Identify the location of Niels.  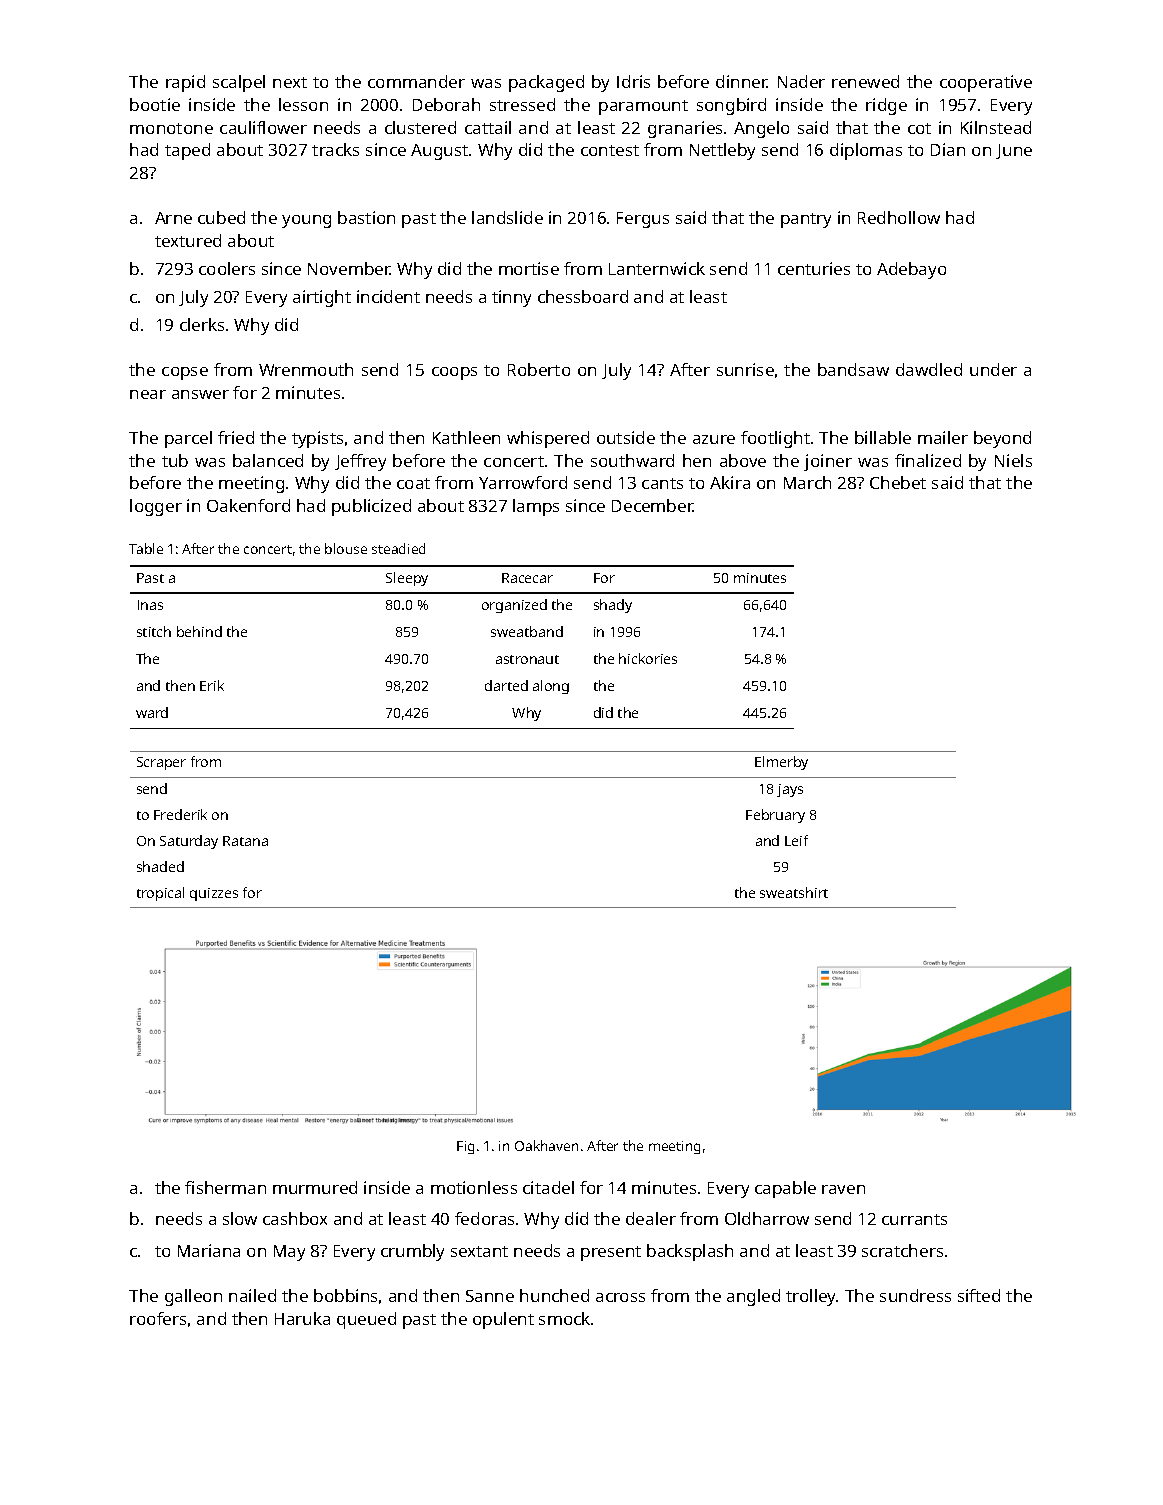
(1013, 460).
